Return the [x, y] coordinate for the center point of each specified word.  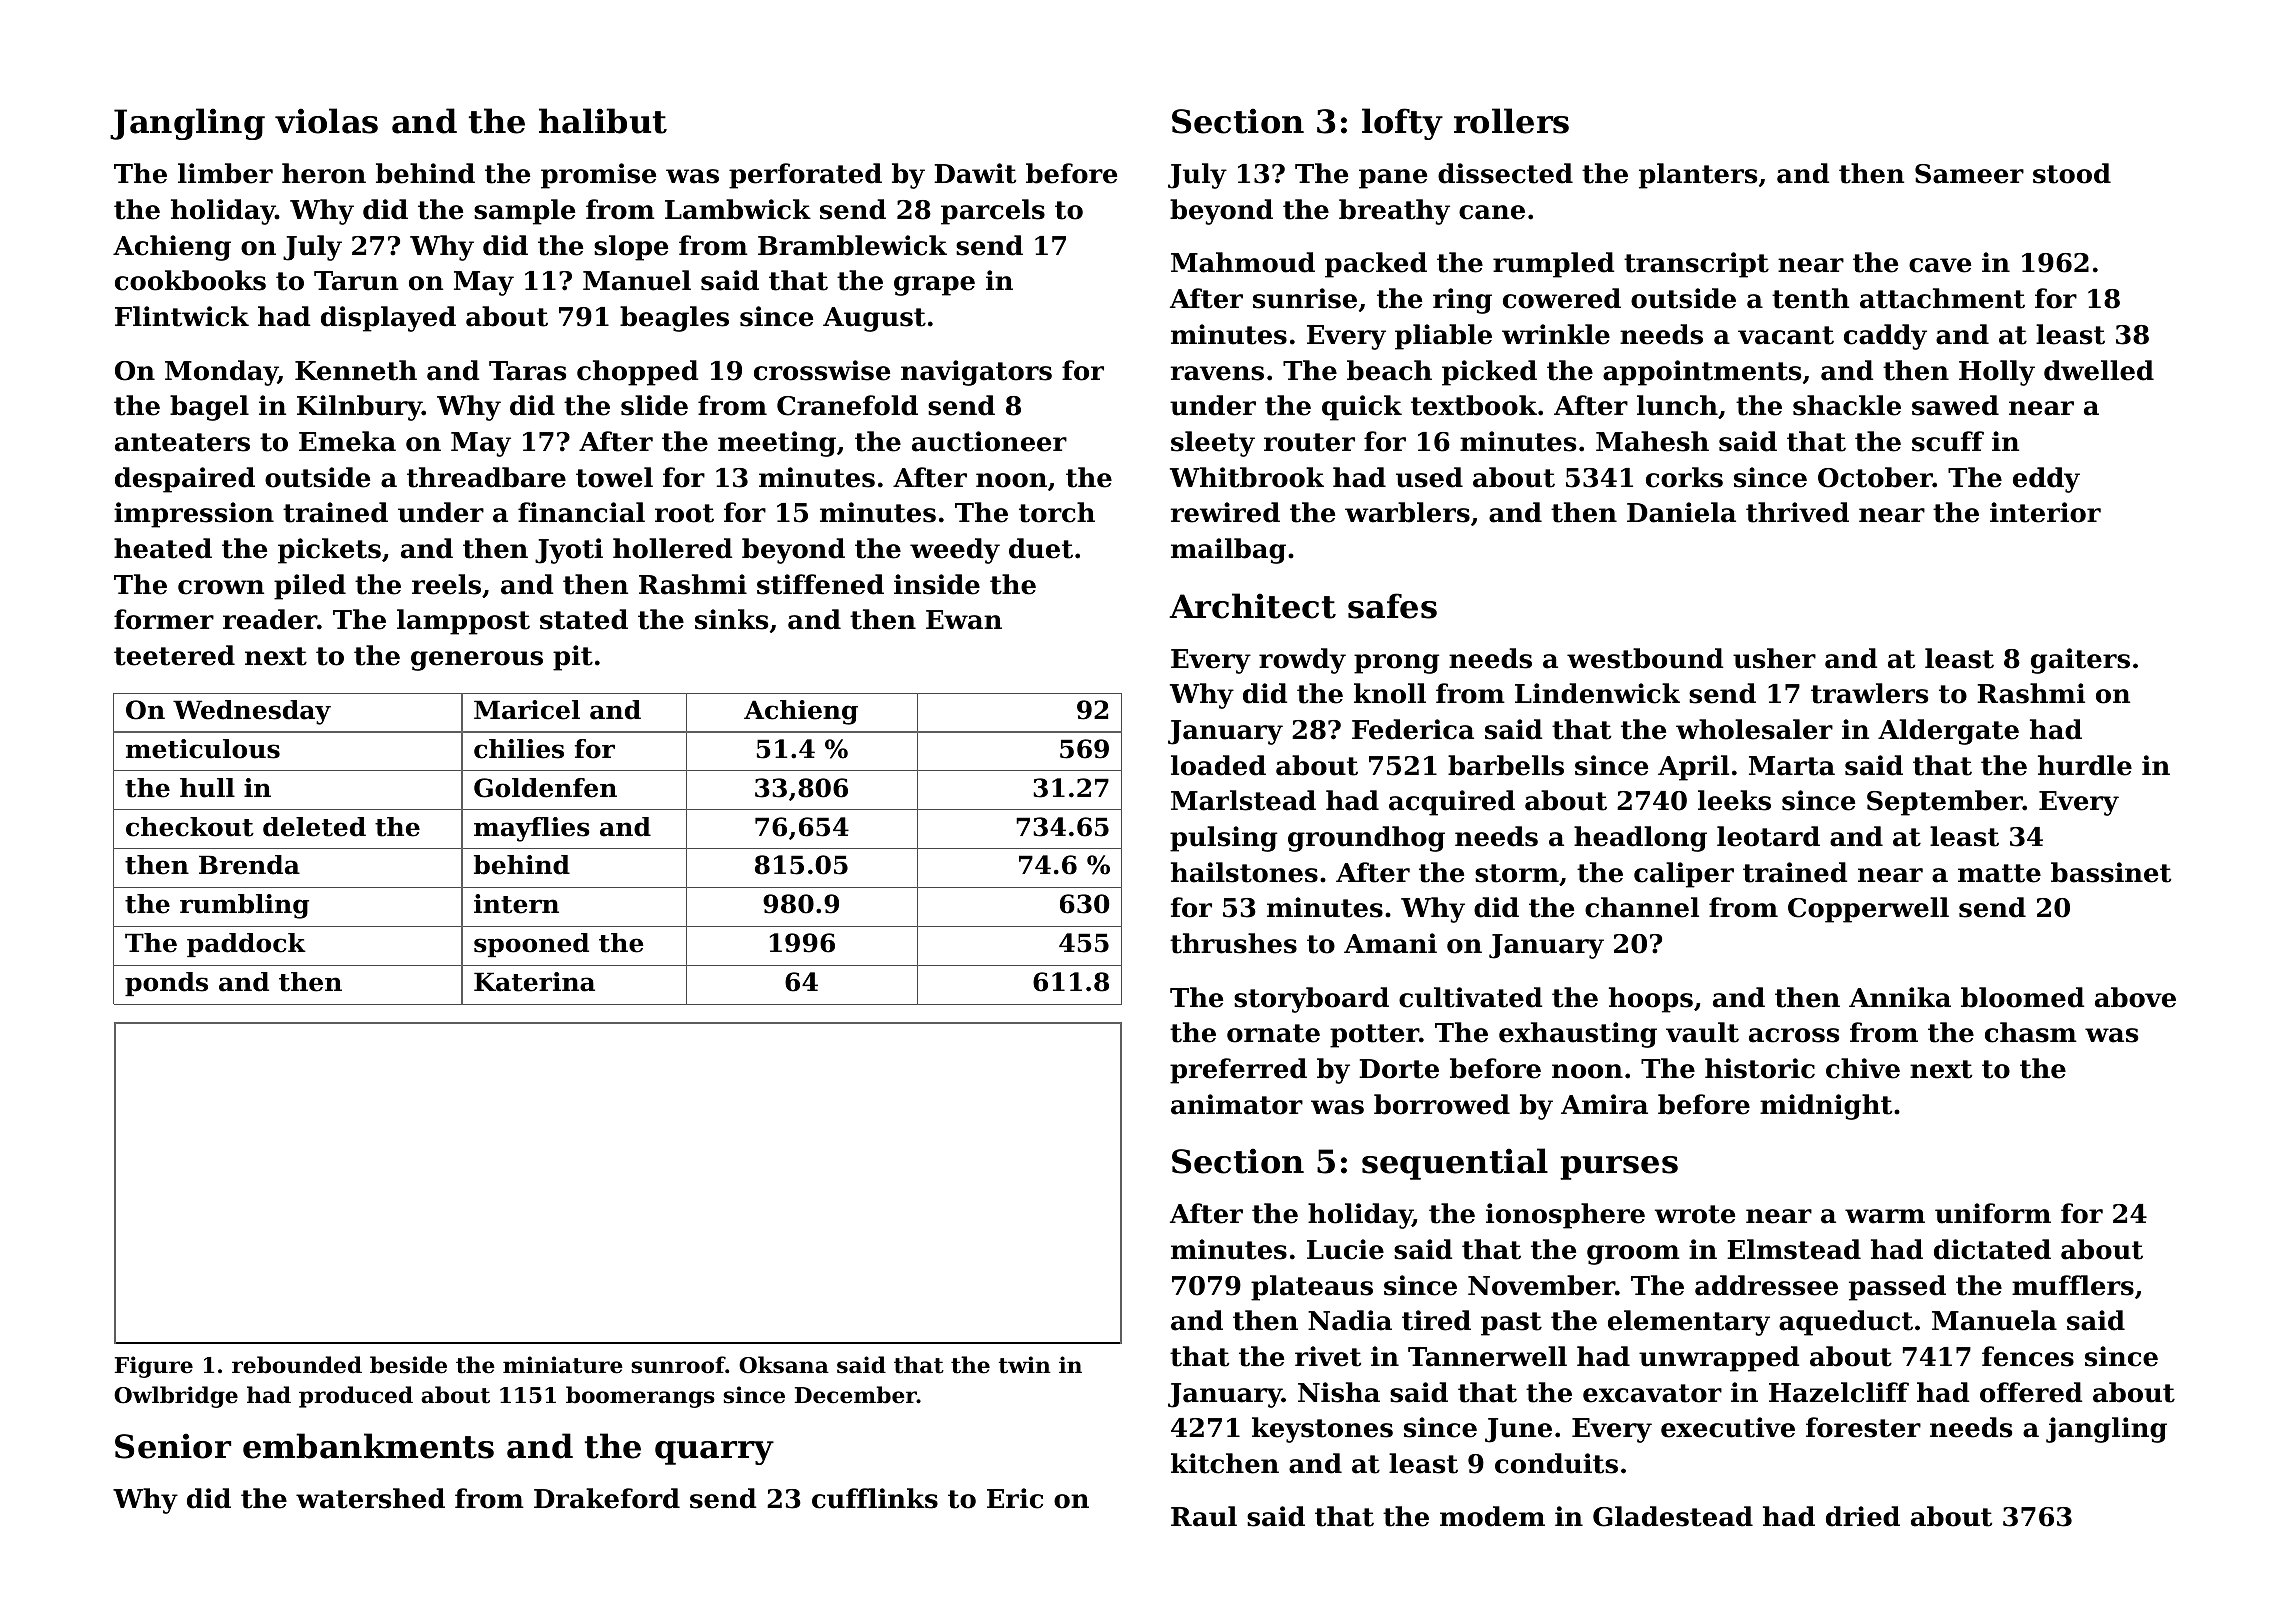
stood [2072, 173]
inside [937, 584]
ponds [166, 984]
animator [1237, 1104]
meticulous [203, 749]
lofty [1402, 124]
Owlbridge [176, 1397]
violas [326, 121]
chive [1863, 1068]
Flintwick [182, 316]
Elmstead [1794, 1249]
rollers [1511, 121]
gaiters [2080, 661]
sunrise [1305, 298]
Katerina [534, 982]
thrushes [1233, 943]
